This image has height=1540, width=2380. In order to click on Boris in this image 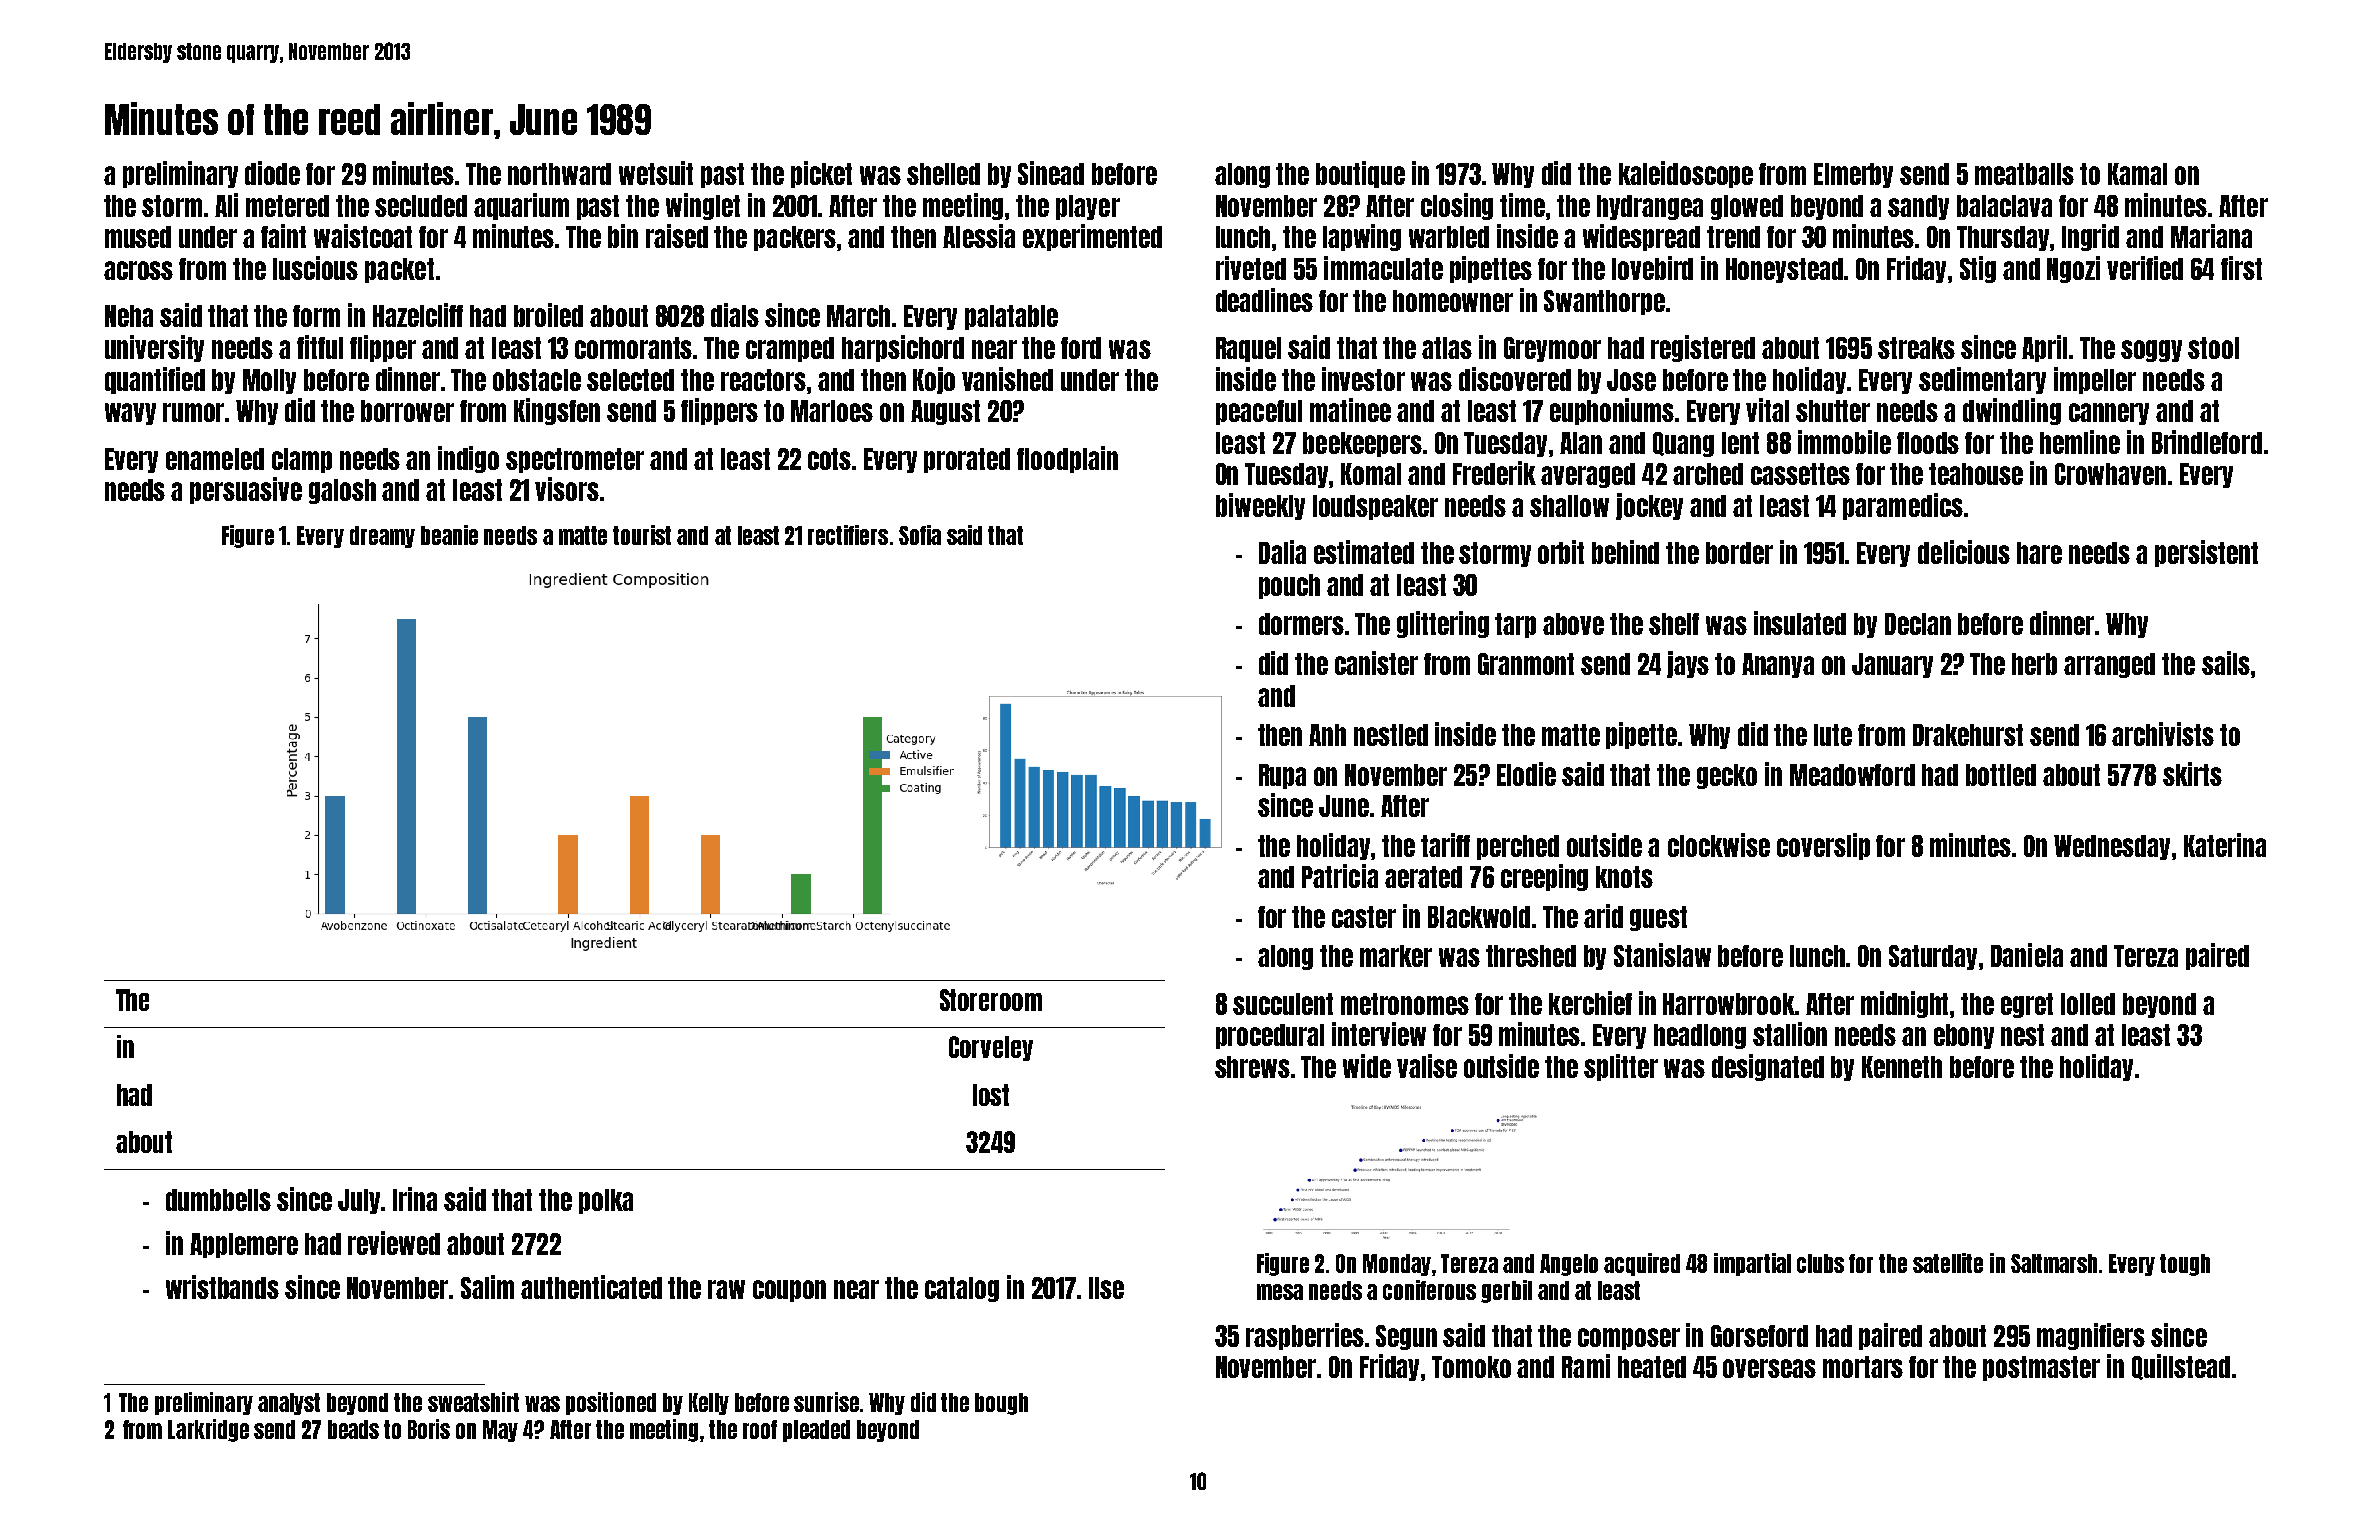, I will do `click(429, 1429)`.
